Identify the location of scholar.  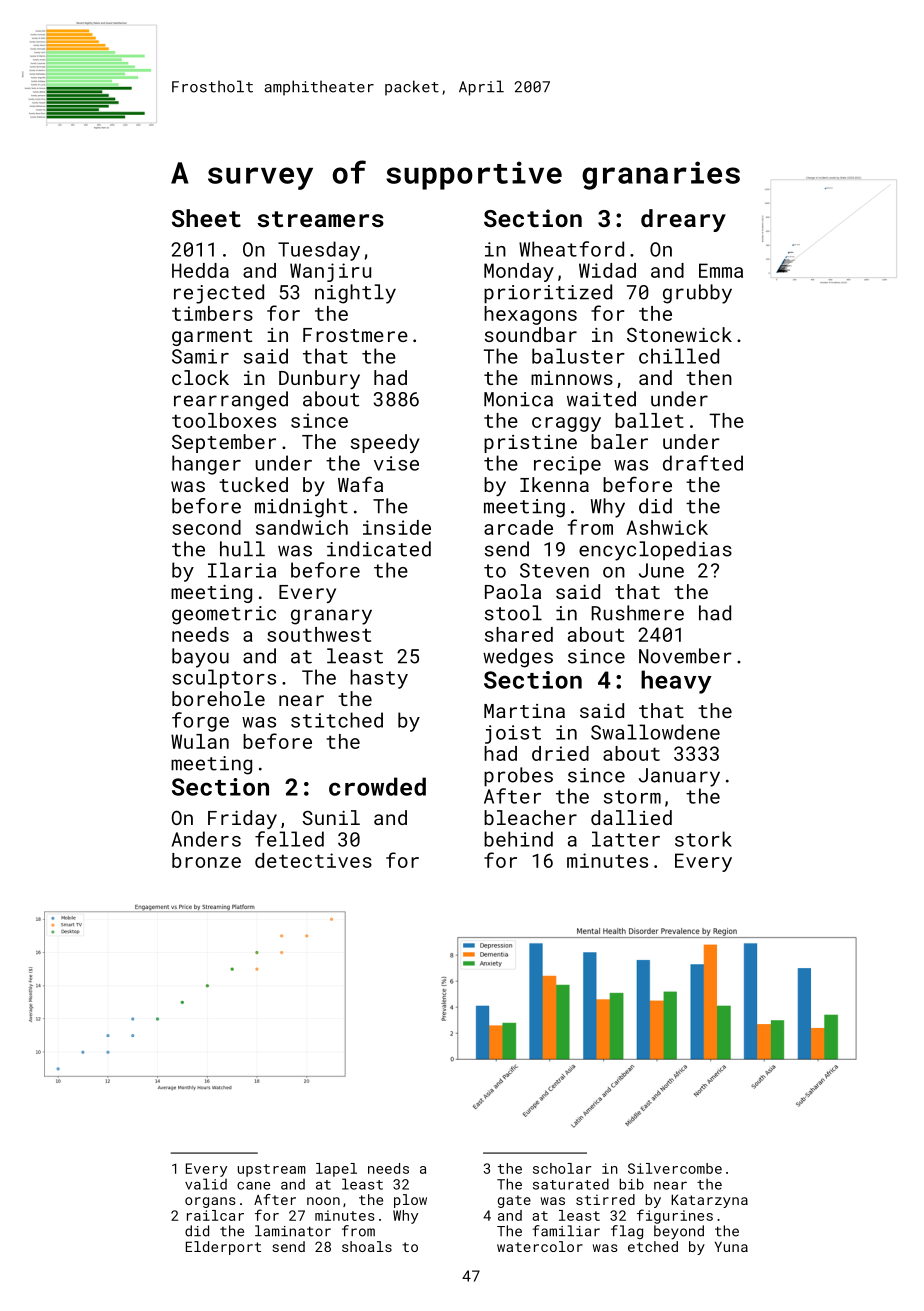
(562, 1168).
